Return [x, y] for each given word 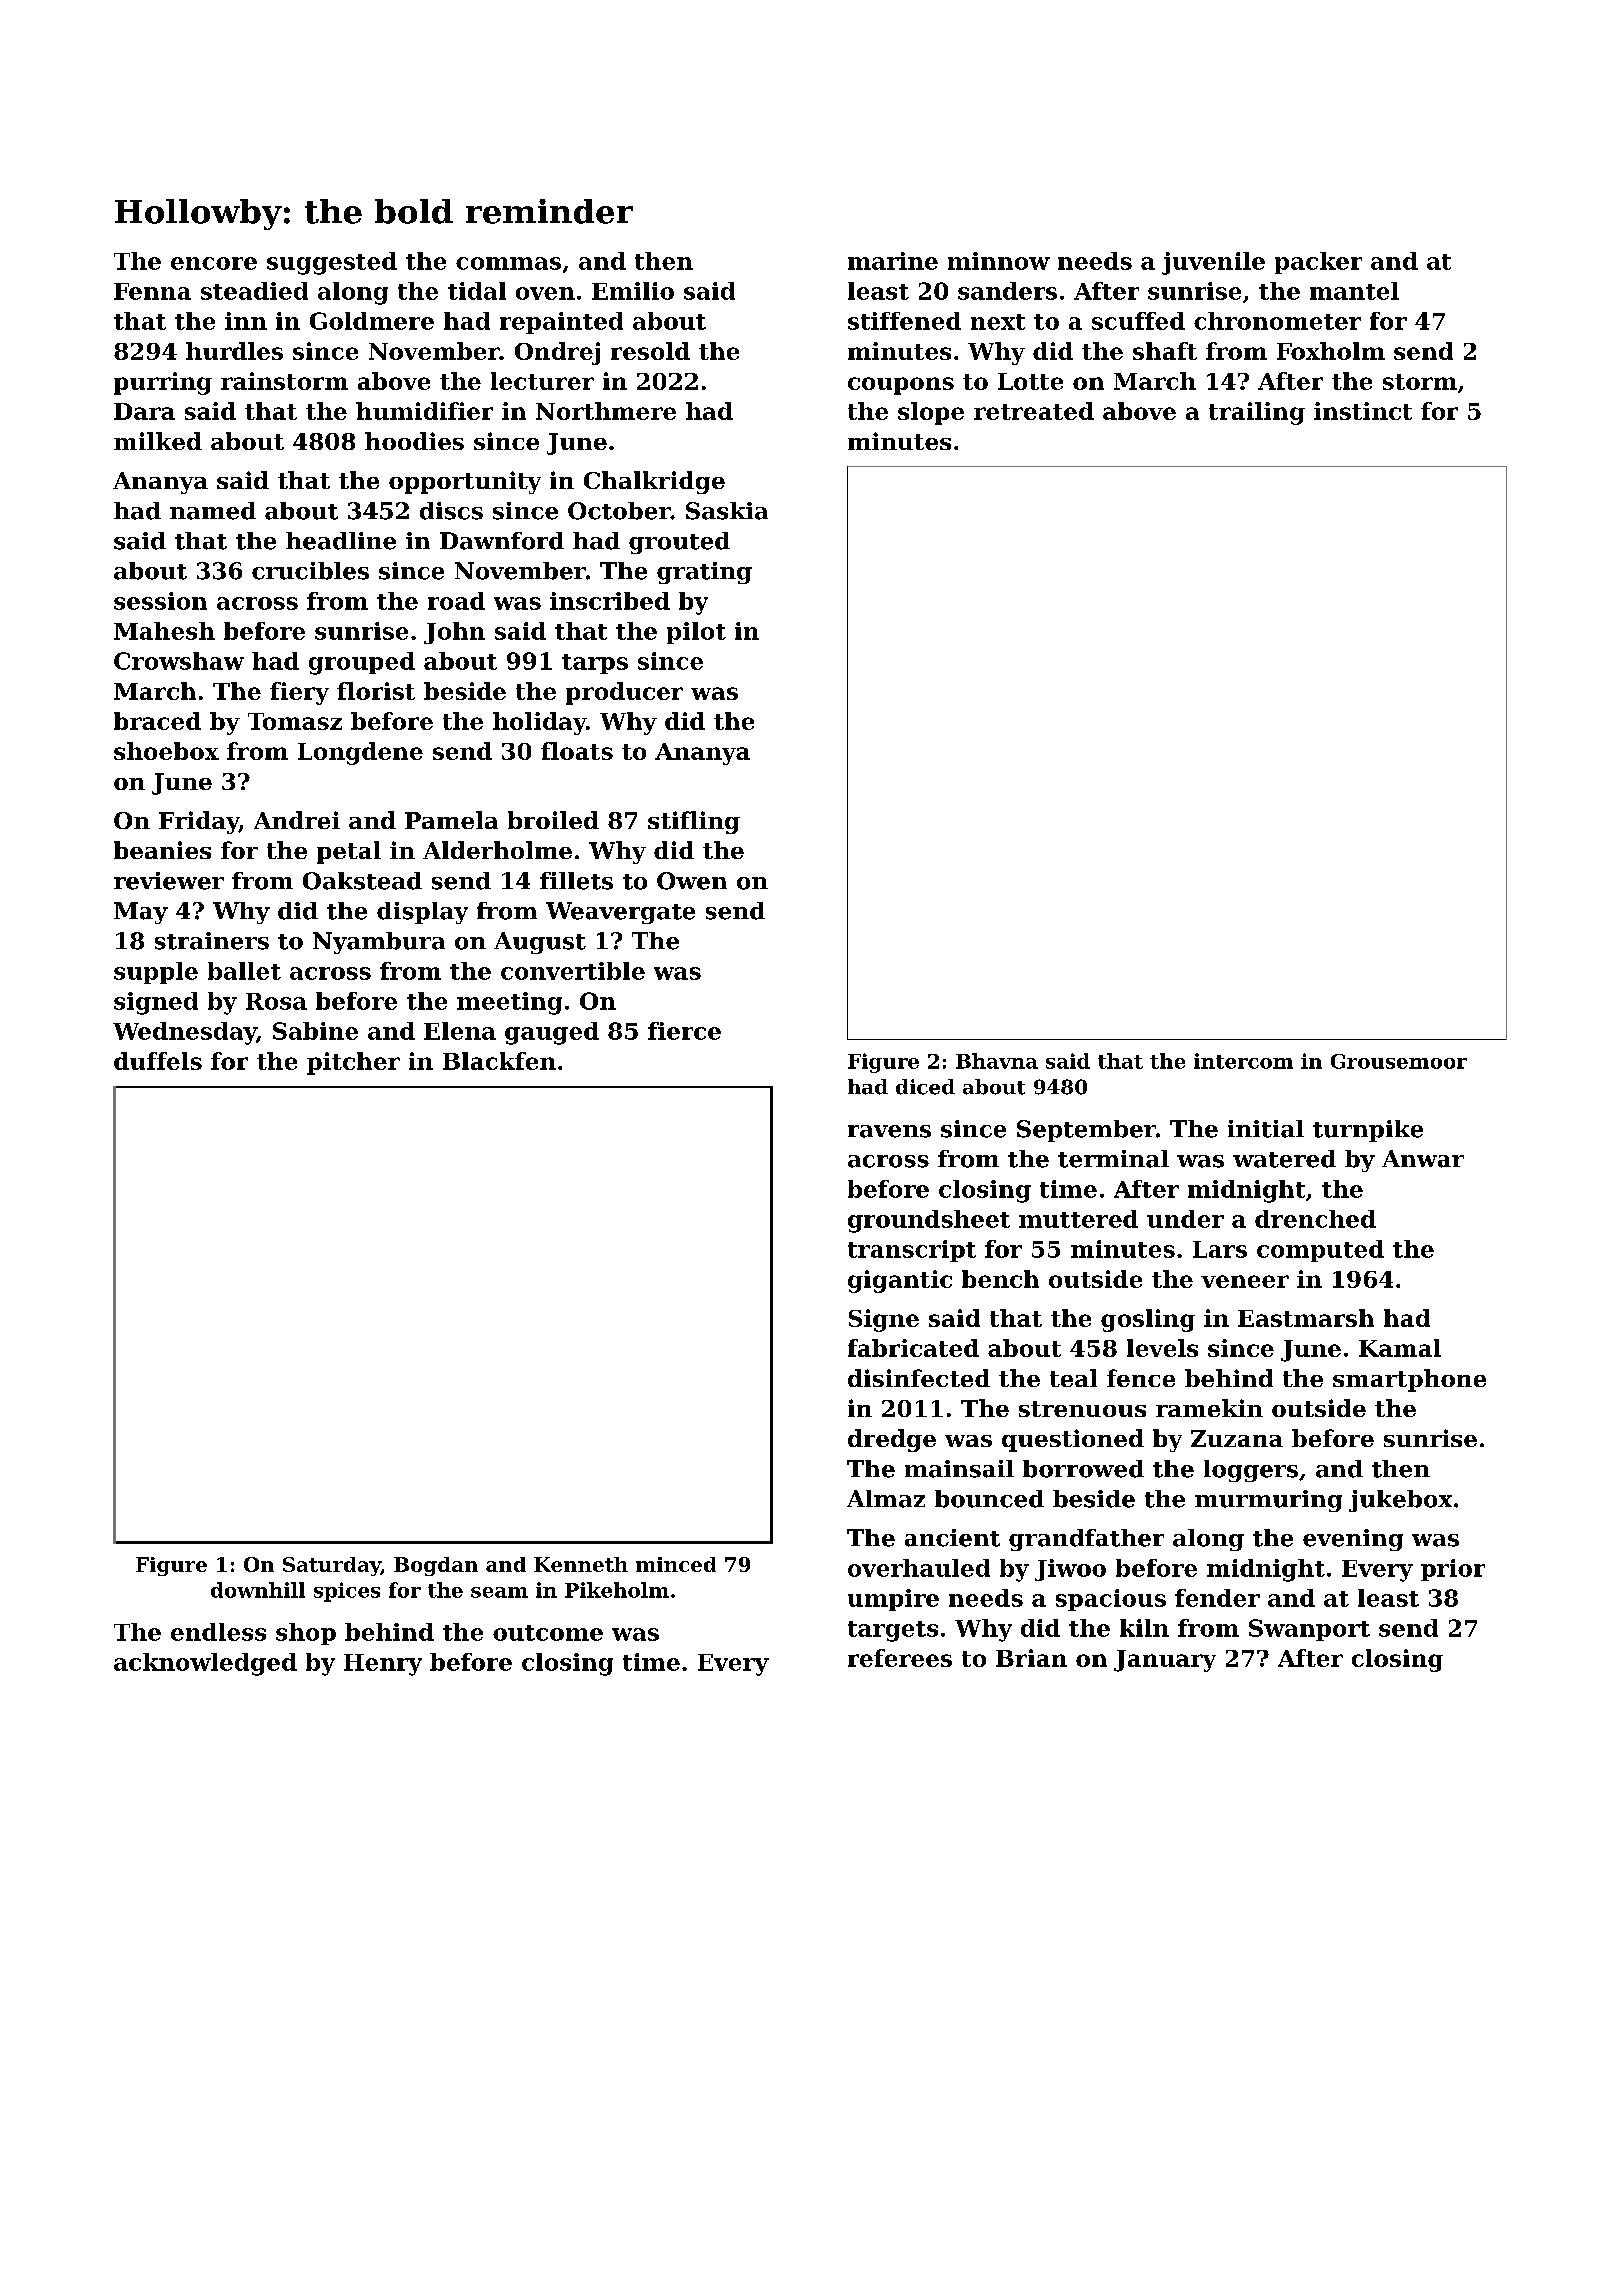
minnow [999, 261]
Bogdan [436, 1566]
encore [214, 263]
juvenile [1213, 263]
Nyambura [379, 943]
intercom [1243, 1061]
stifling [694, 822]
